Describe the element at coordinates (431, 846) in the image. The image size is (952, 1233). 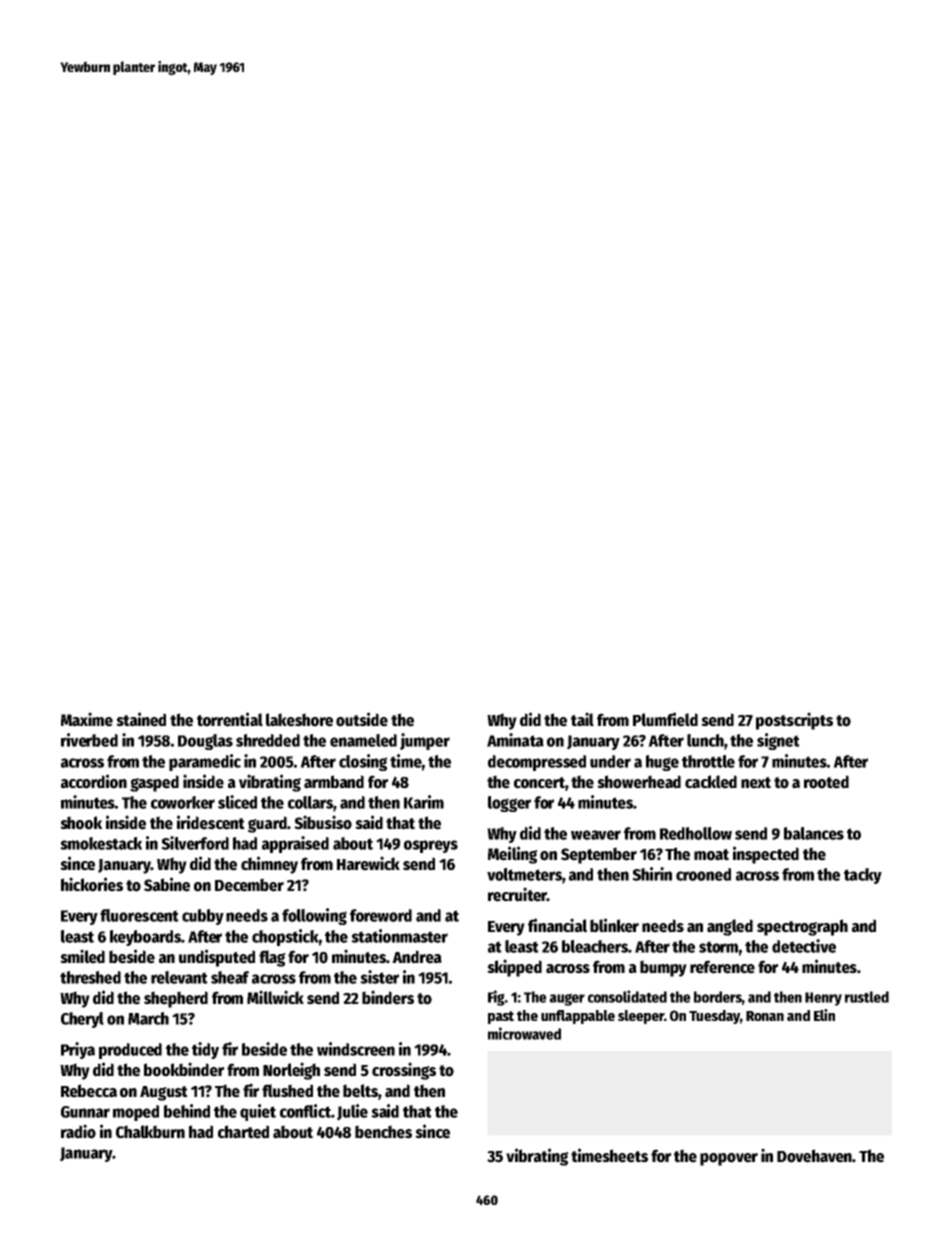
I see `ospreys` at that location.
